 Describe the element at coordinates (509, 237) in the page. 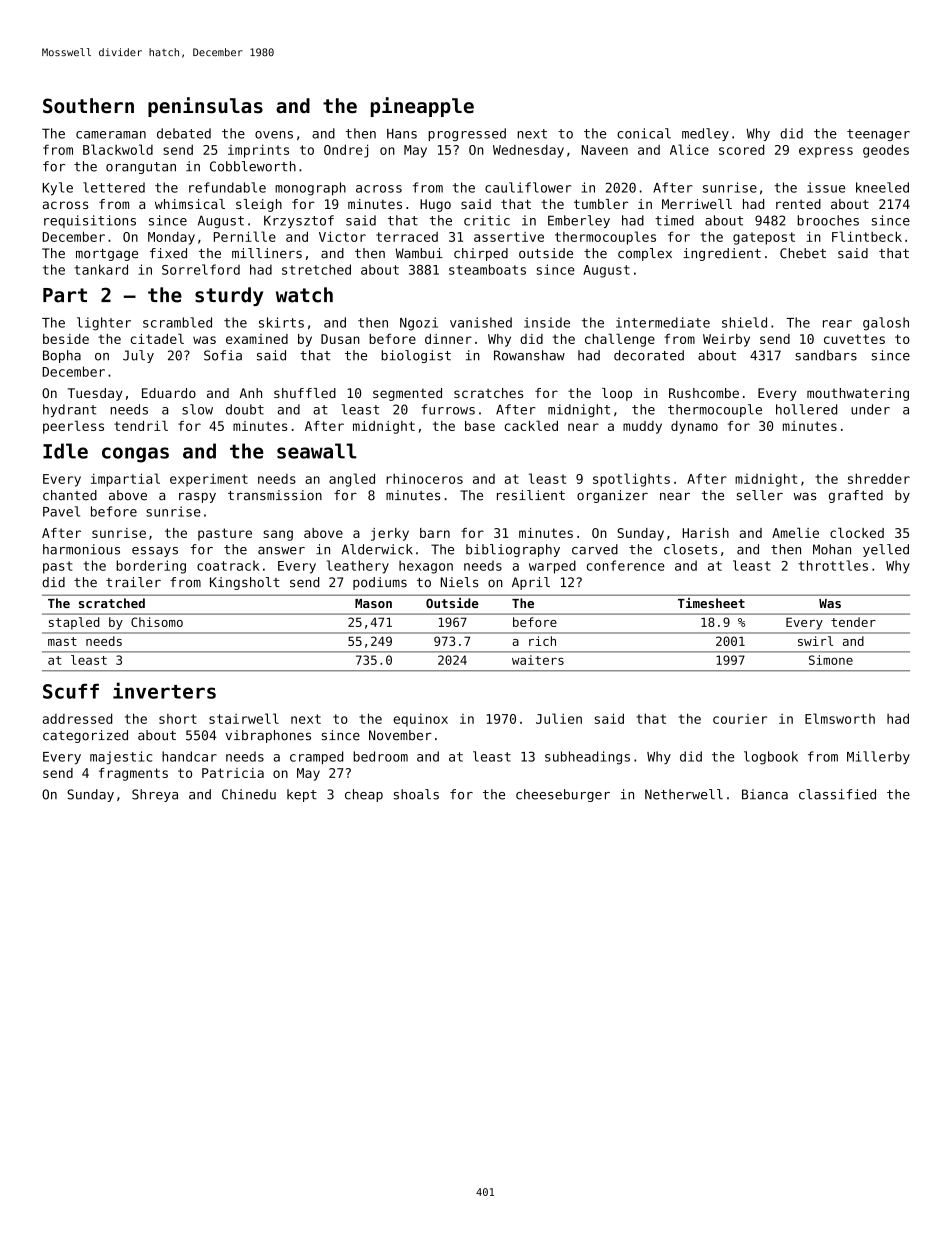

I see `assertive` at that location.
